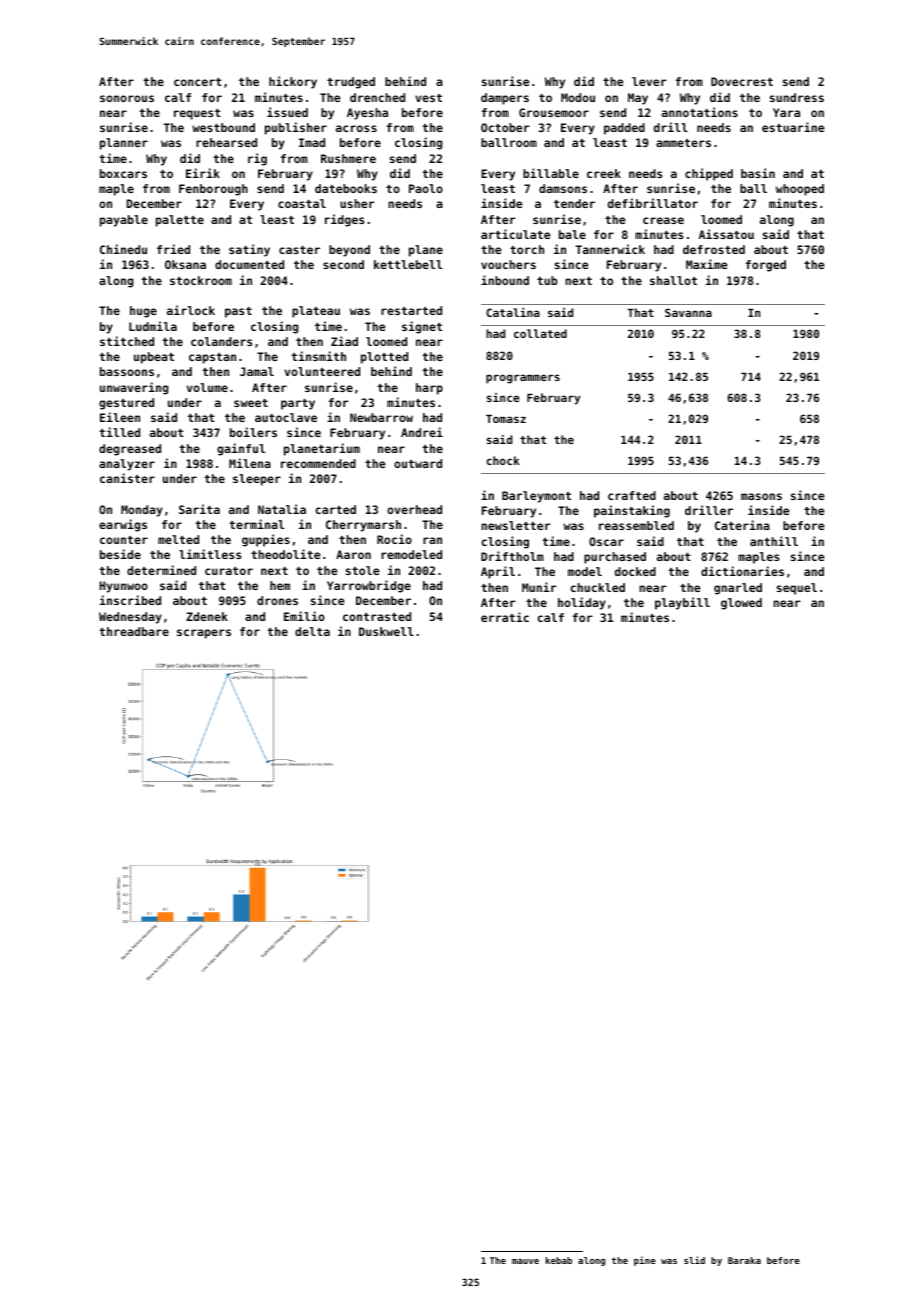 Image resolution: width=924 pixels, height=1308 pixels. I want to click on mauve, so click(525, 1261).
